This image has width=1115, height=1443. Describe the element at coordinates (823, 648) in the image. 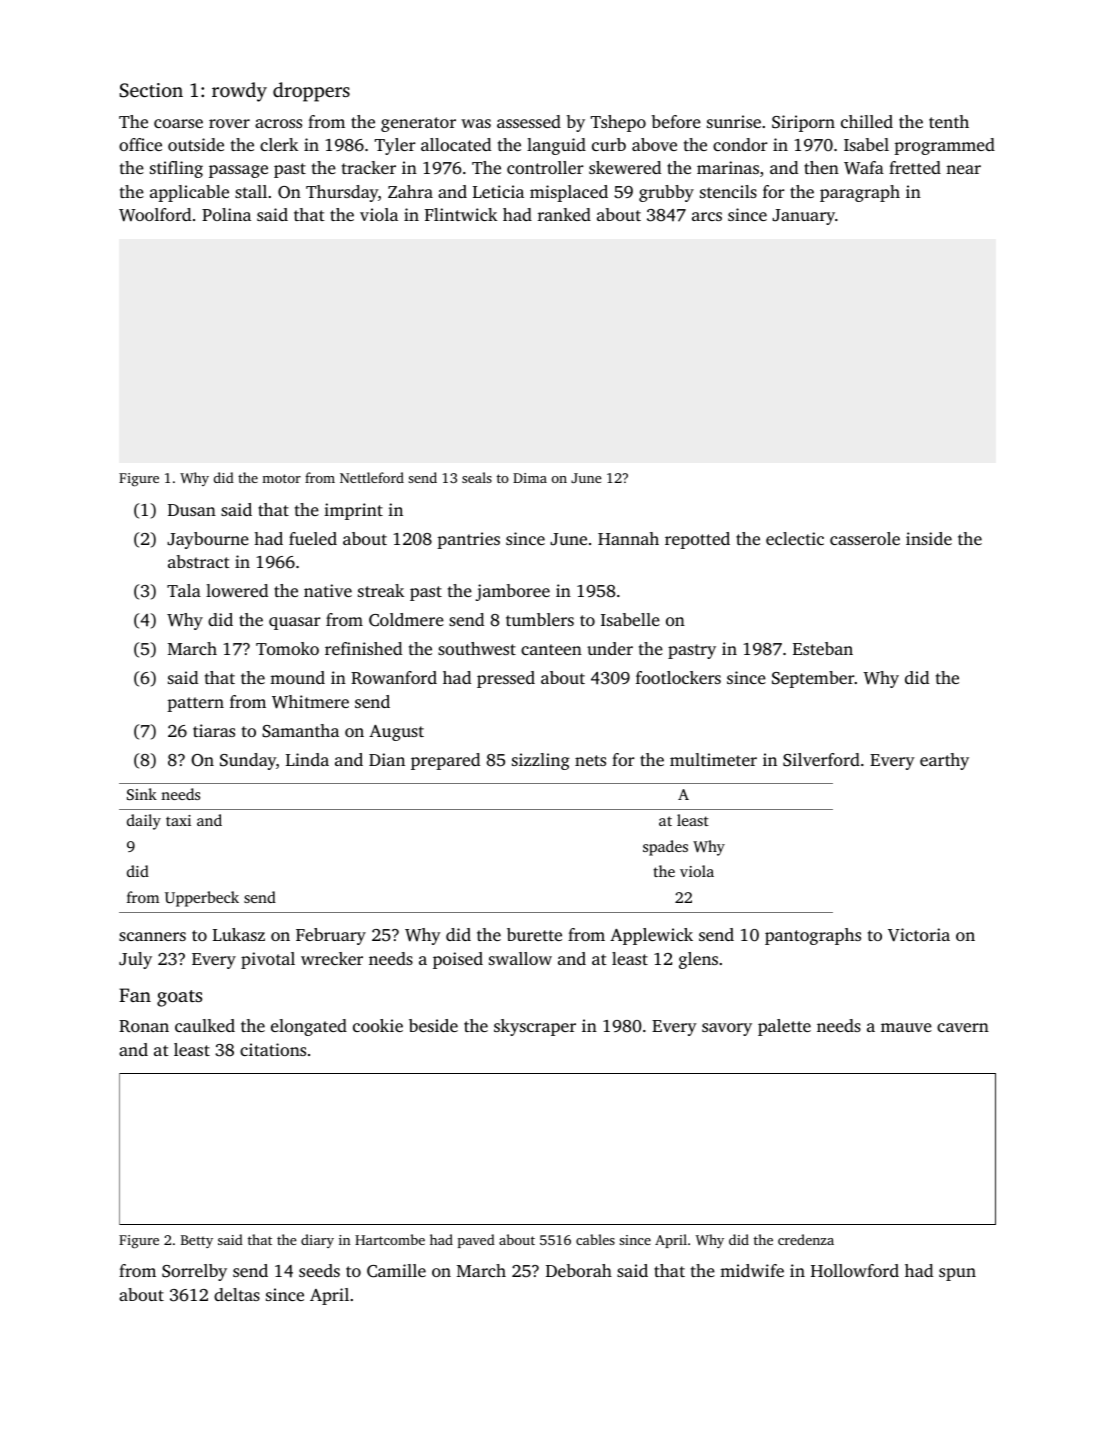

I see `Esteban` at that location.
